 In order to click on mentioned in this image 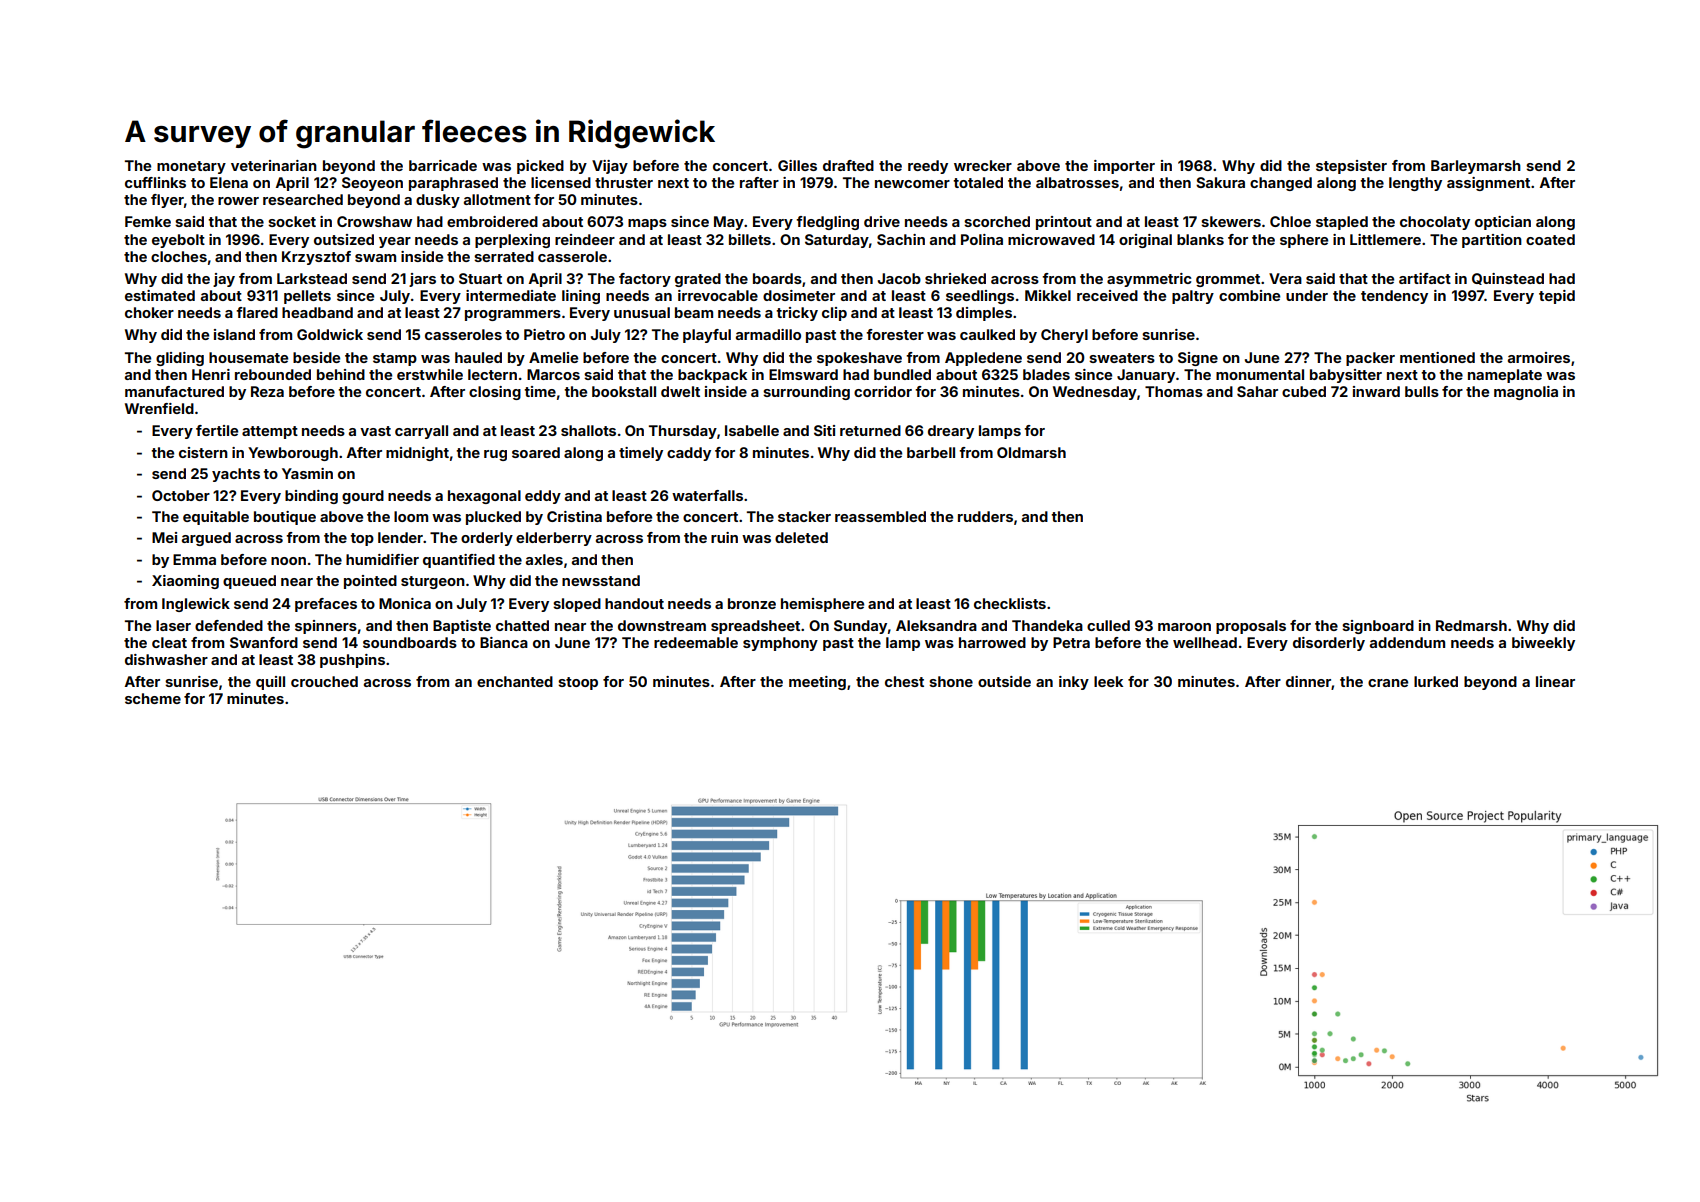, I will do `click(1437, 357)`.
